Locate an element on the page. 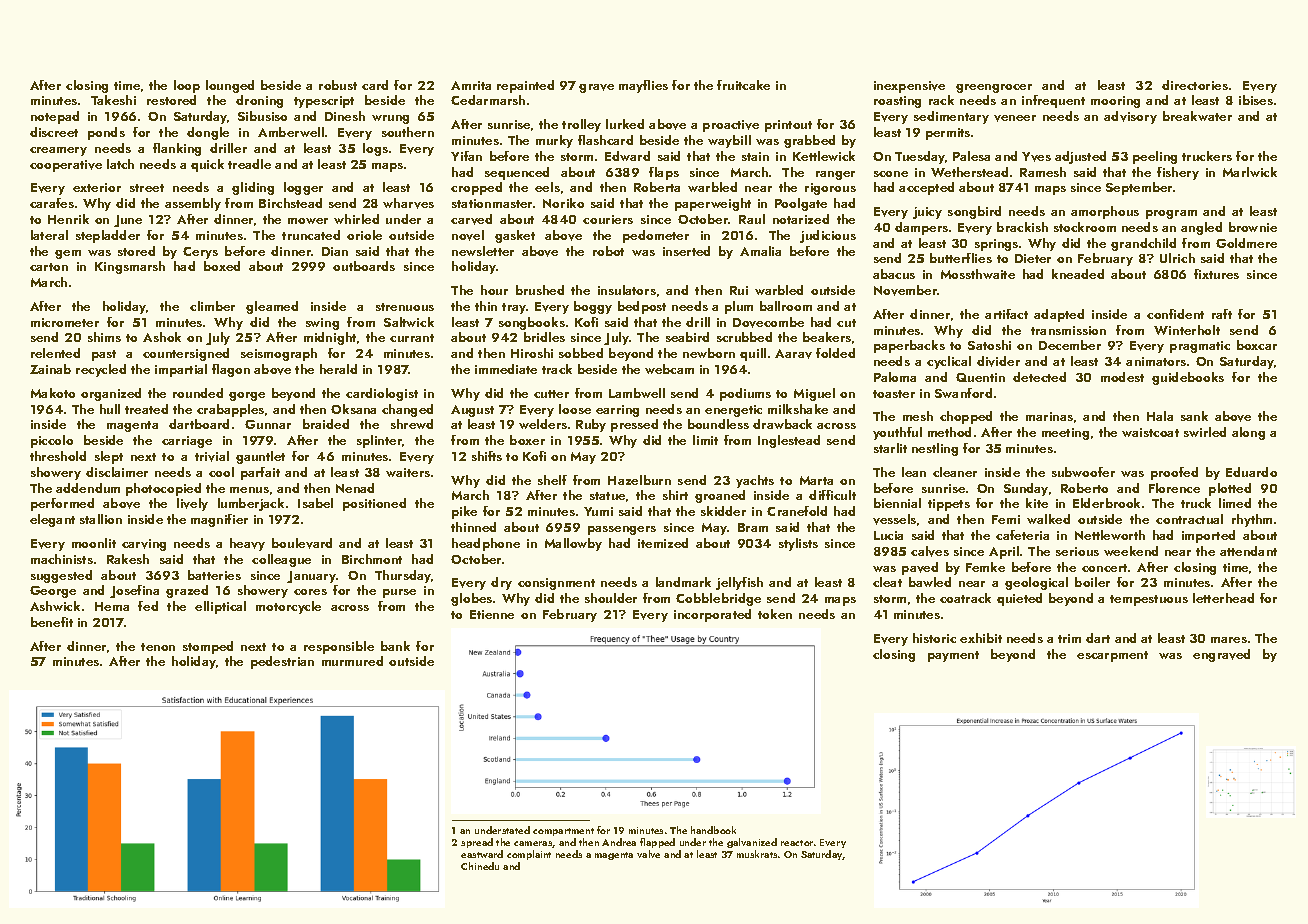 Image resolution: width=1308 pixels, height=924 pixels. Chinedu is located at coordinates (480, 866).
